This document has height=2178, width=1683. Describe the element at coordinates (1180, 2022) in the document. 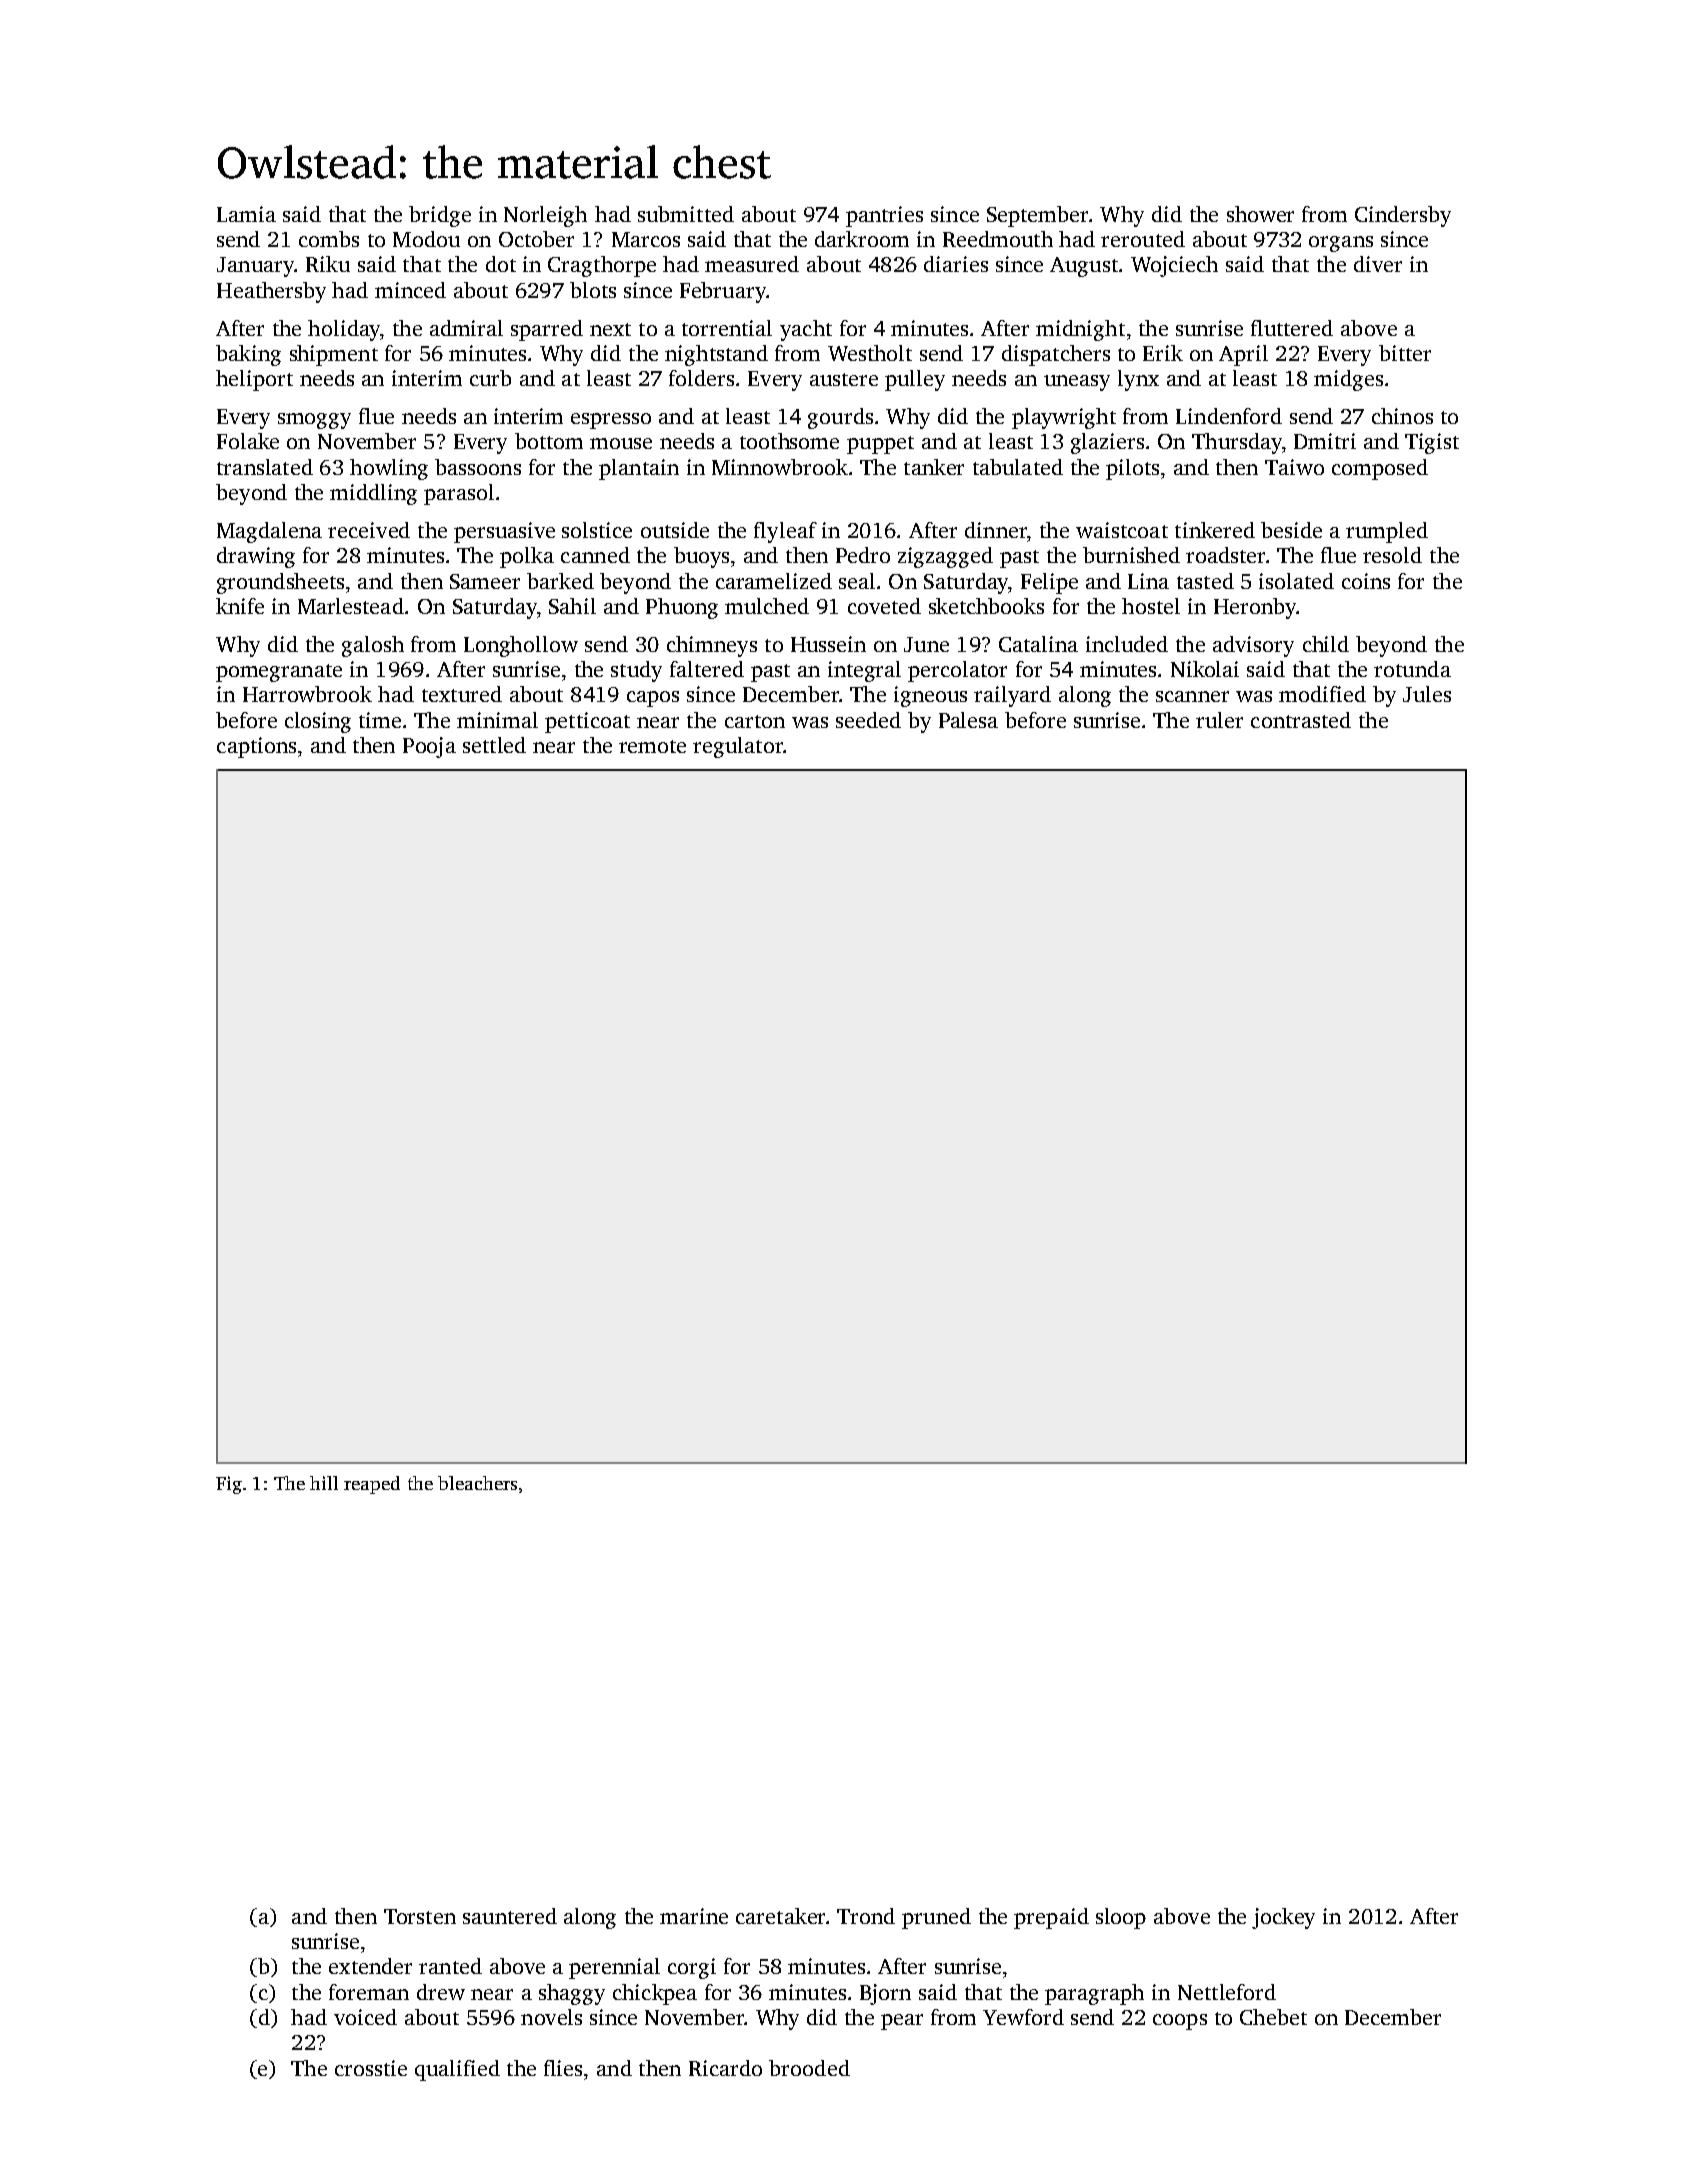

I see `coops` at that location.
